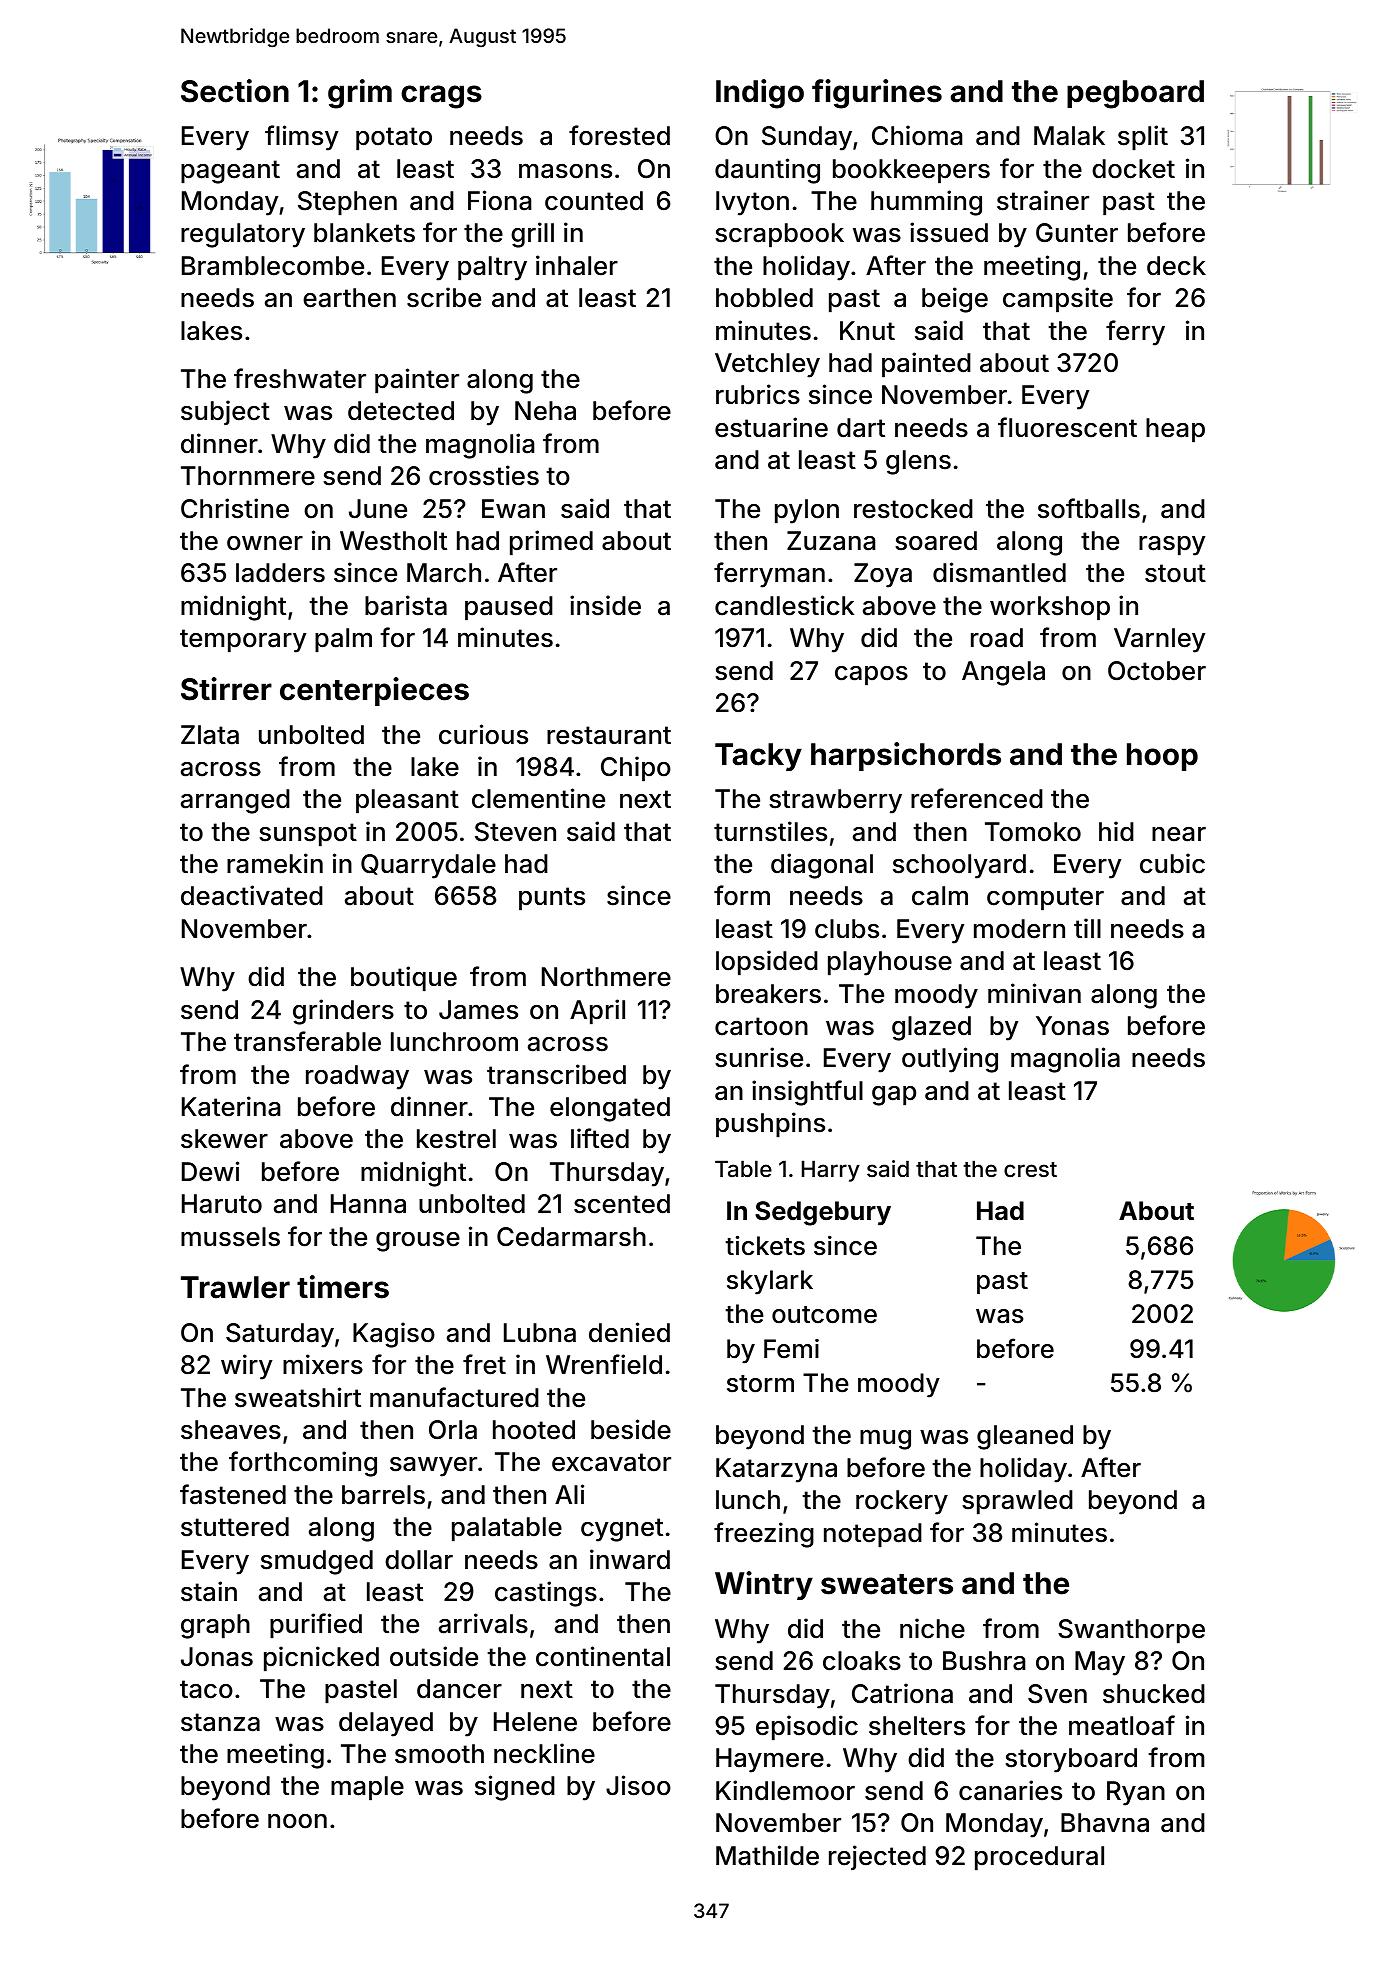 Image resolution: width=1386 pixels, height=1969 pixels. Describe the element at coordinates (1154, 1694) in the screenshot. I see `shucked` at that location.
